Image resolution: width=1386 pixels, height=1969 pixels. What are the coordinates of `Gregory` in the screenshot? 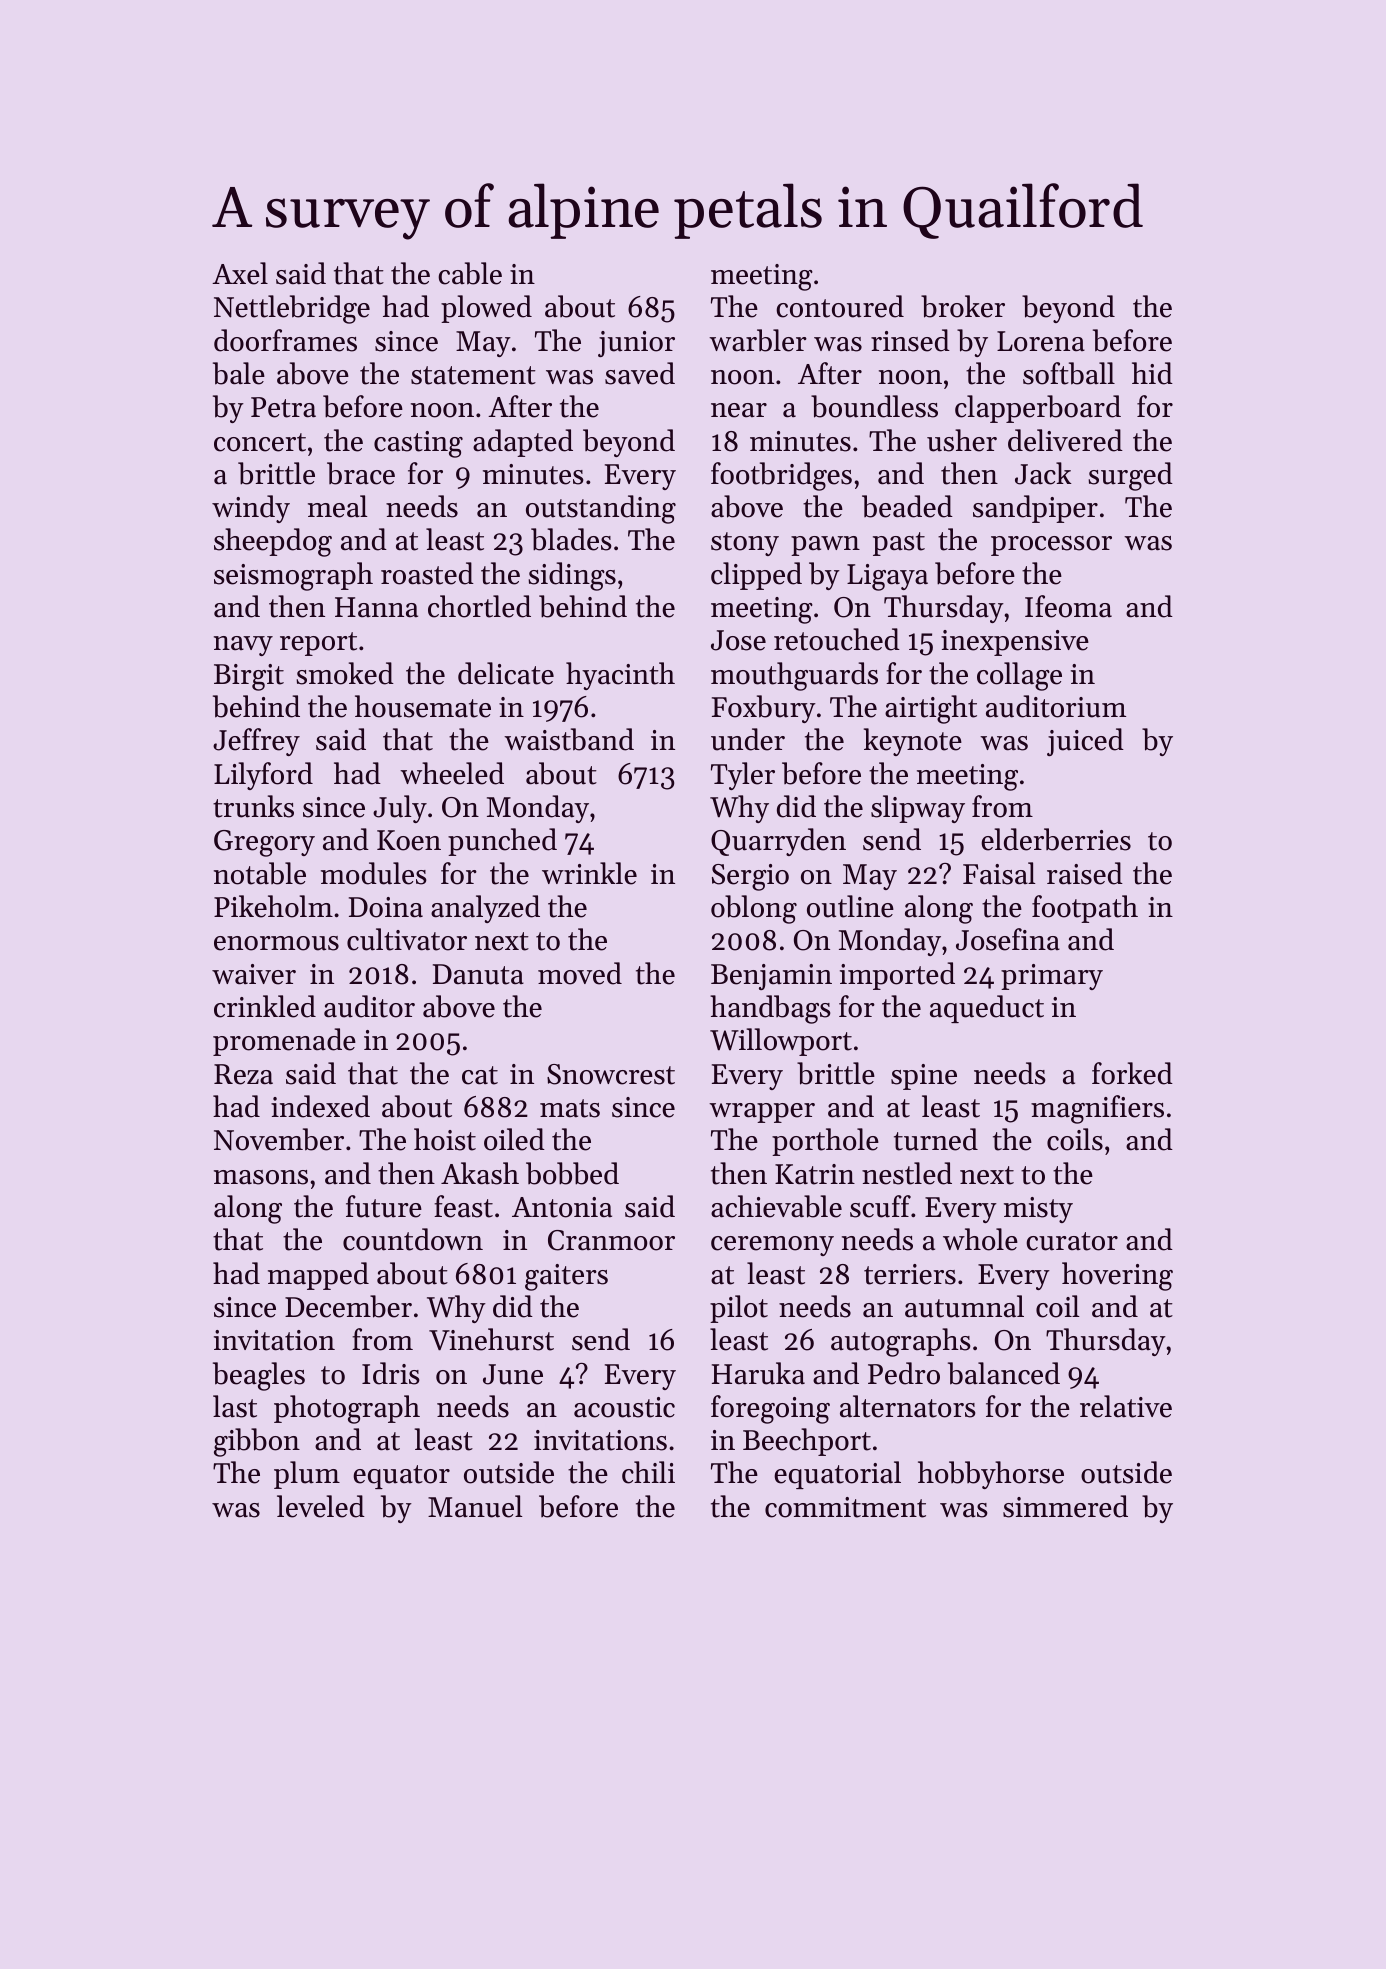 It's located at (264, 843).
